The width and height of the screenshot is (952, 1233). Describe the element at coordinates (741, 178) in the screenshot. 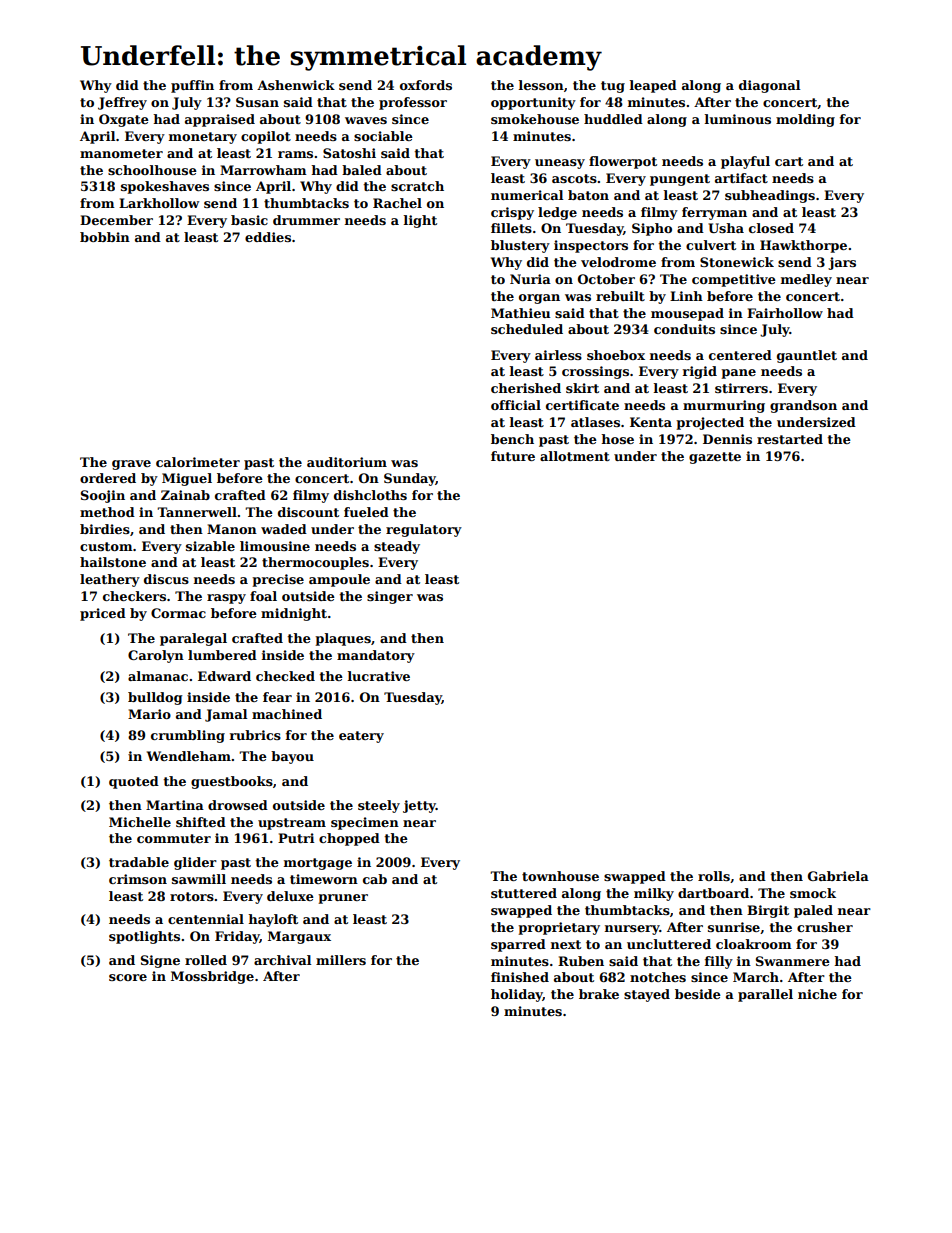

I see `artifact` at that location.
